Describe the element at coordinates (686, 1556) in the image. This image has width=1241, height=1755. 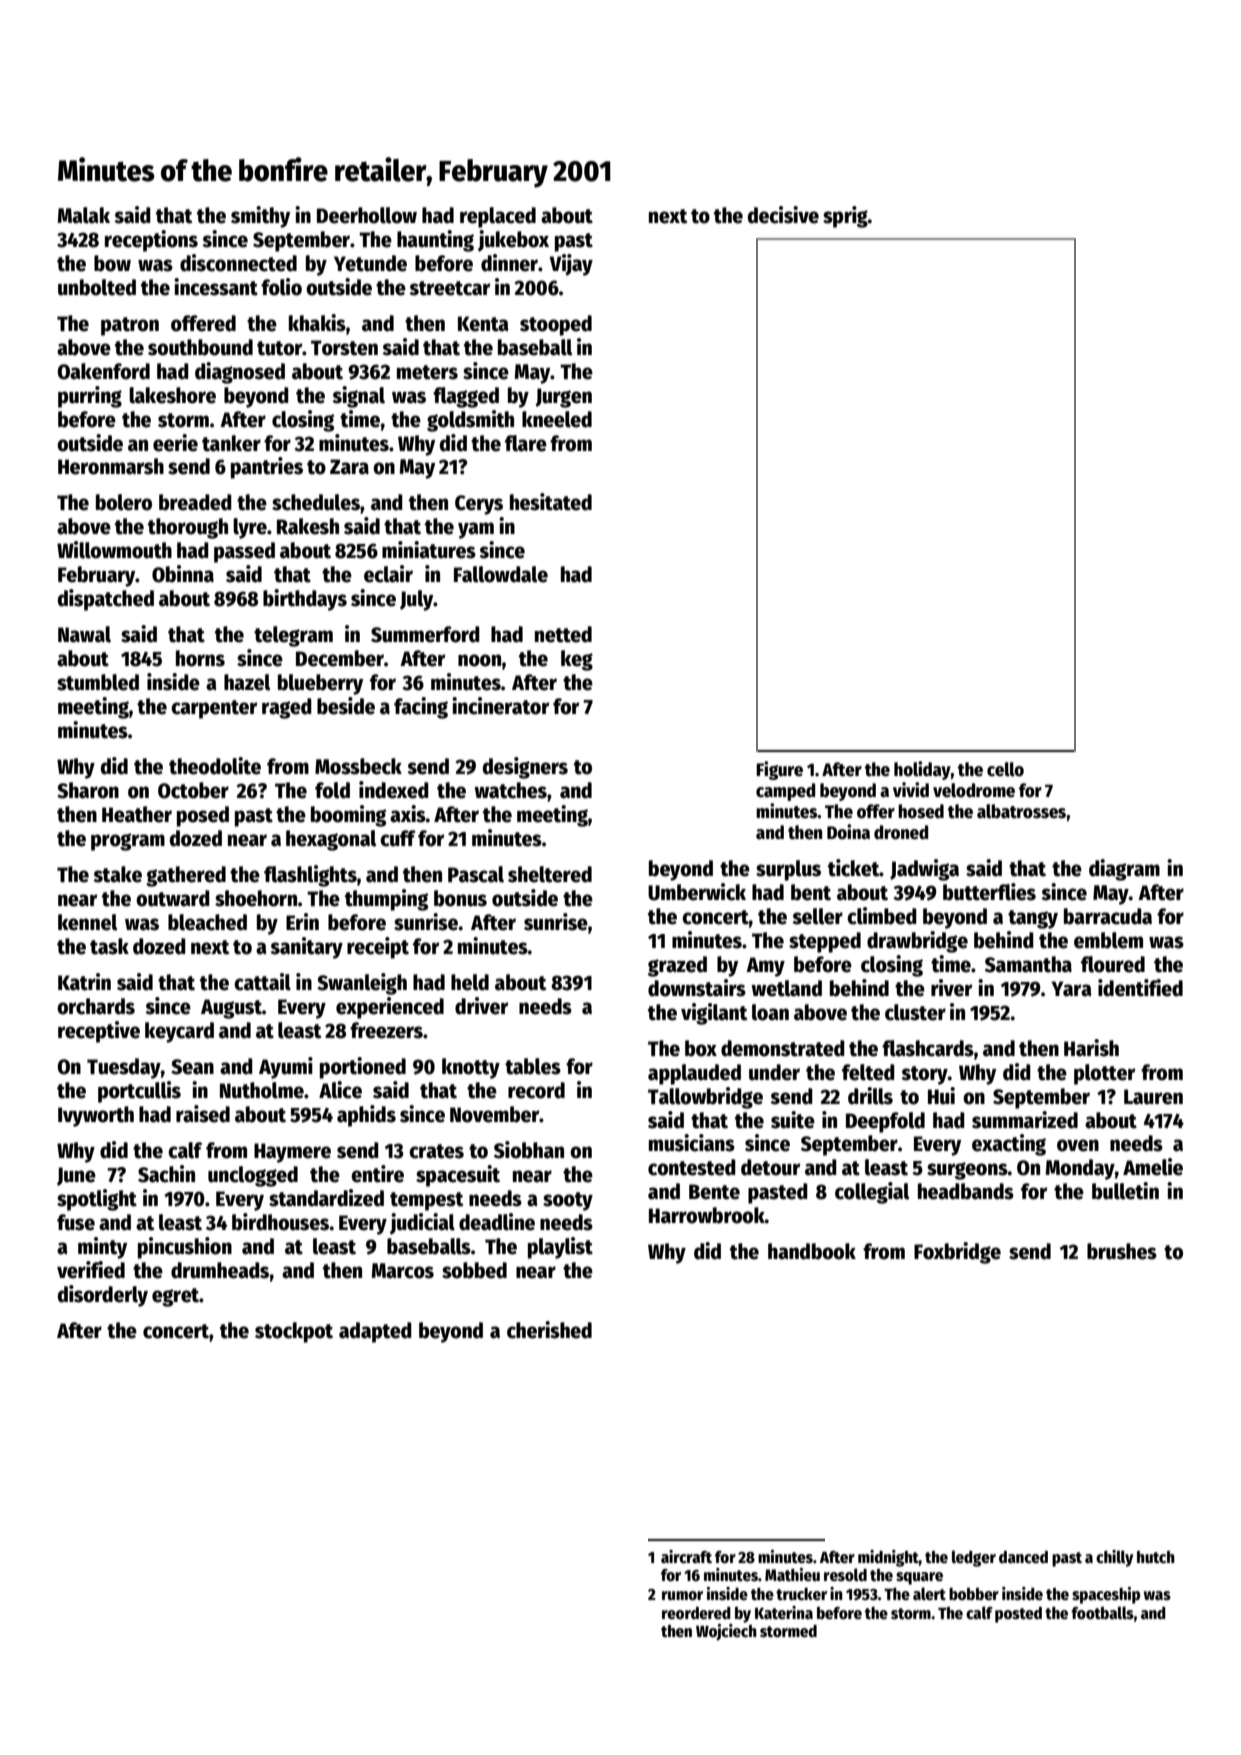
I see `aircraft` at that location.
